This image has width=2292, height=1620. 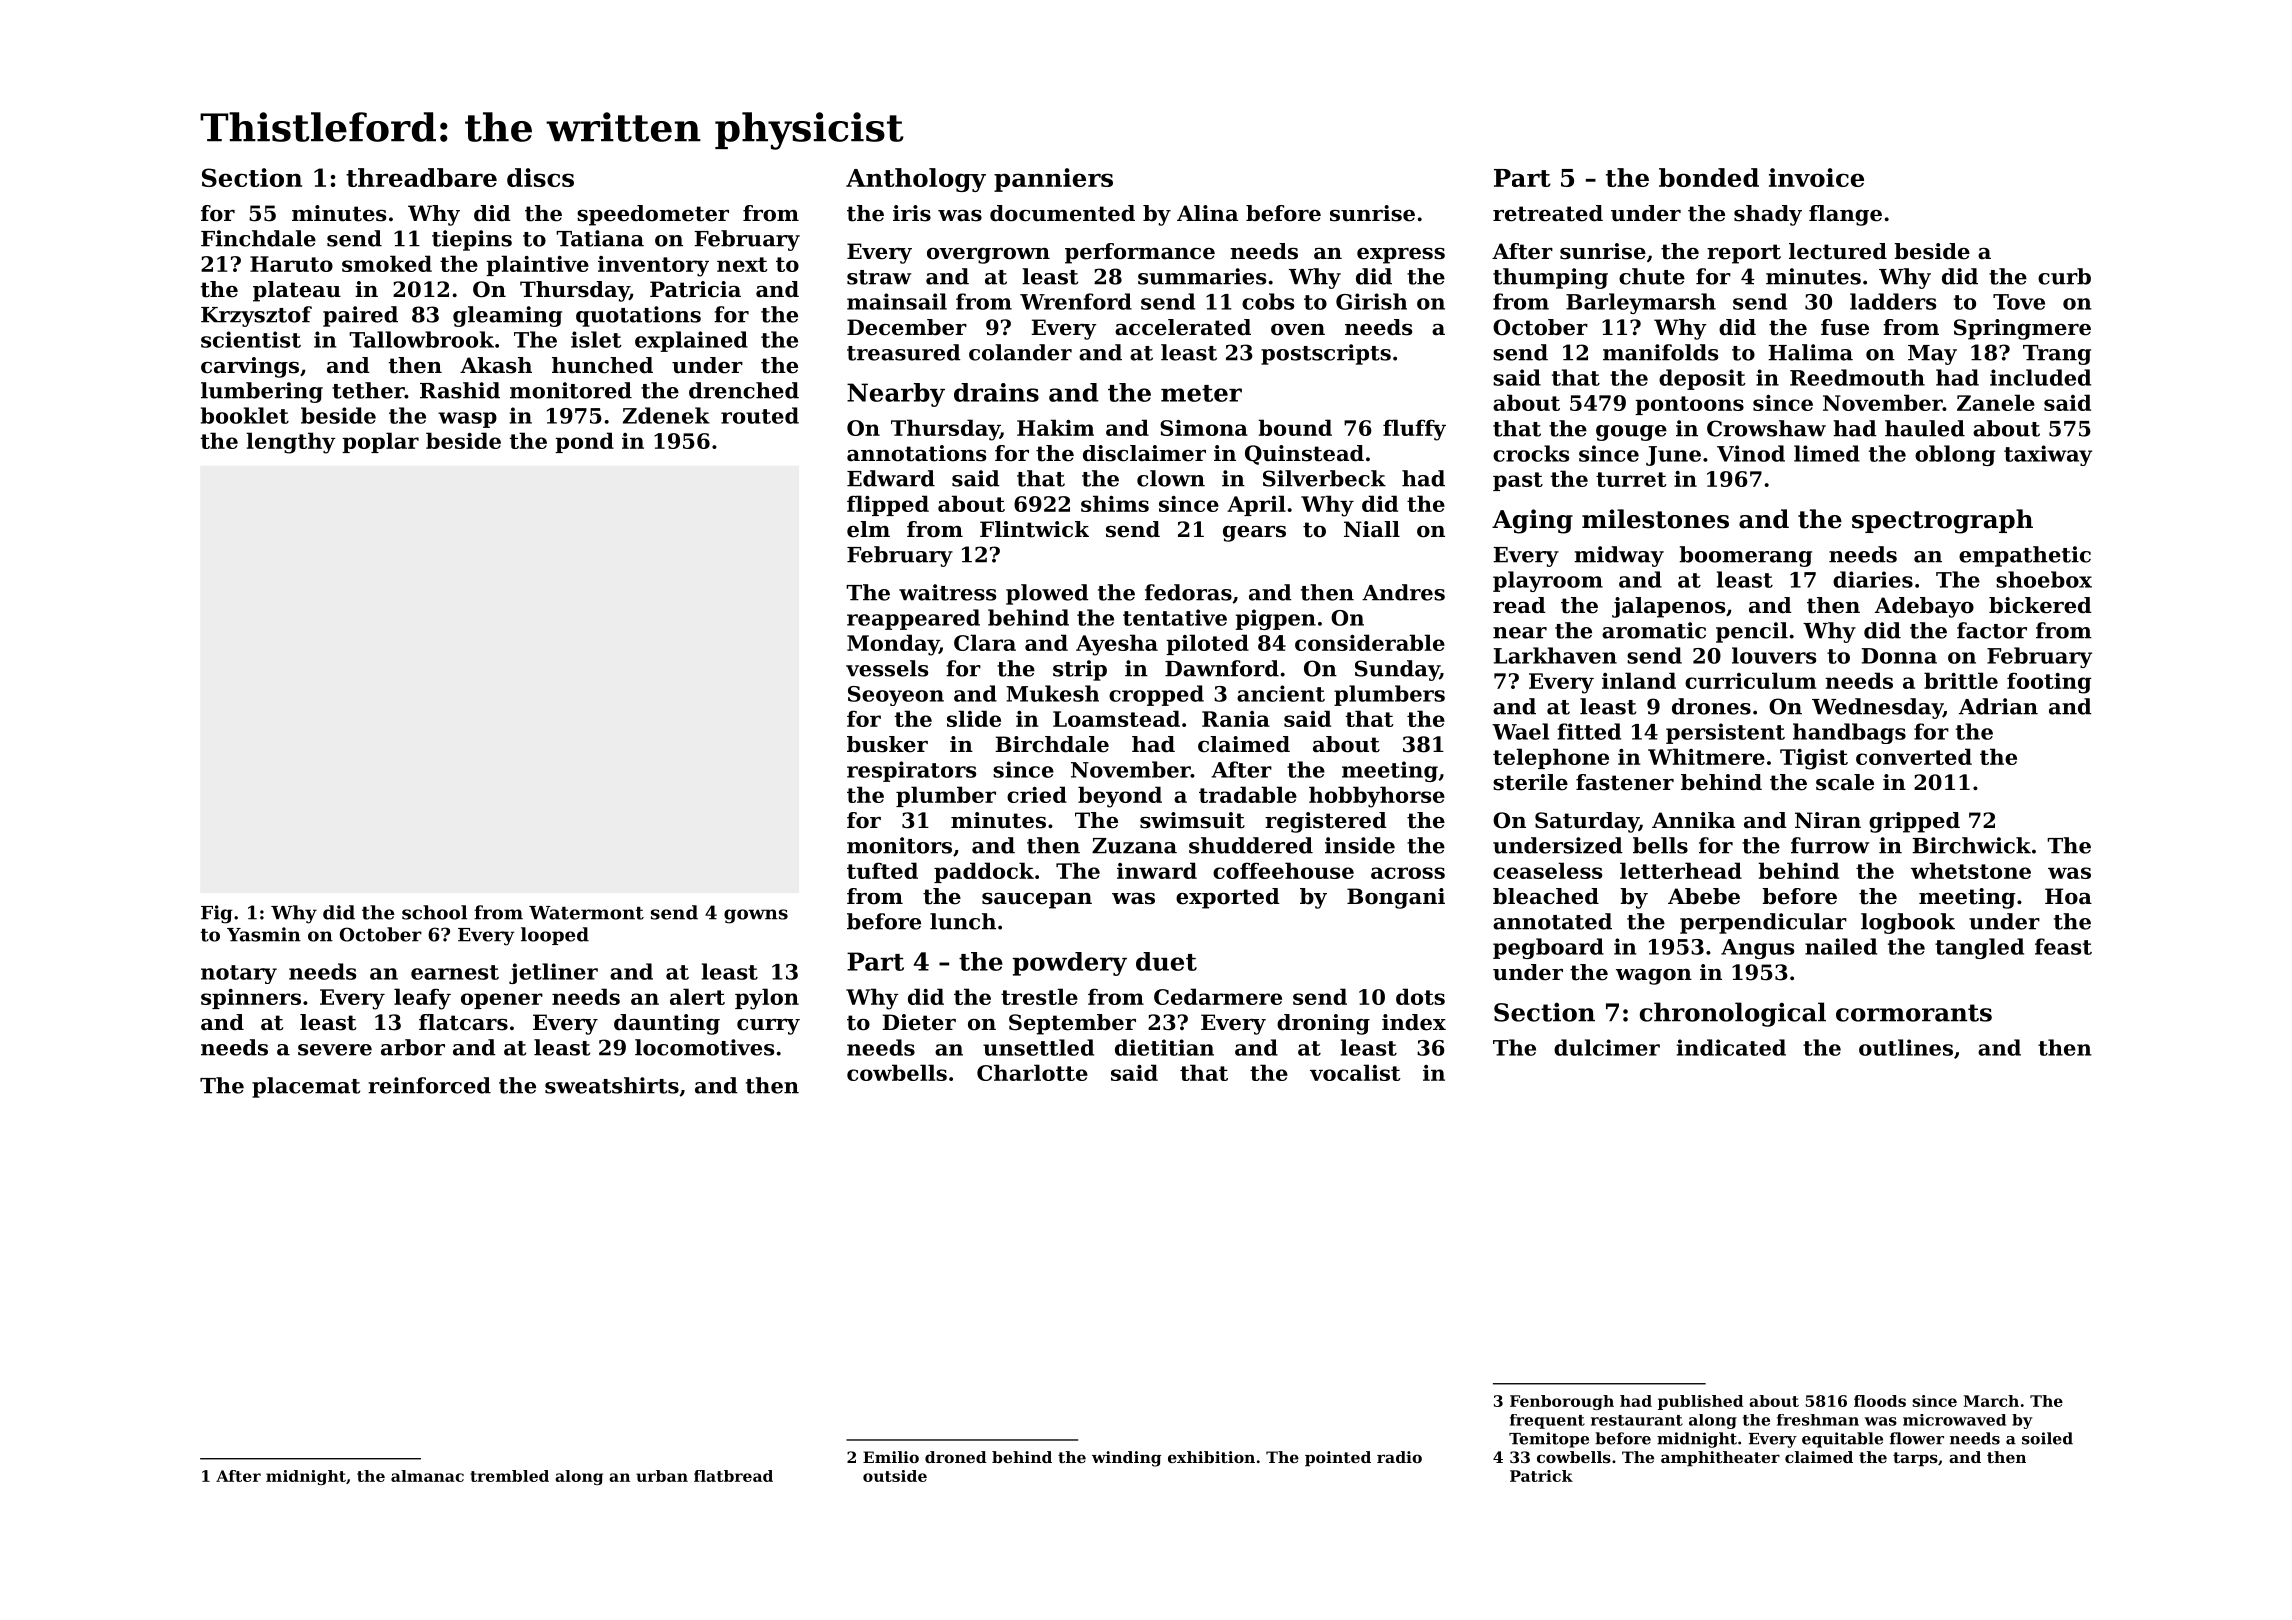 I want to click on dulcimer, so click(x=1607, y=1047).
